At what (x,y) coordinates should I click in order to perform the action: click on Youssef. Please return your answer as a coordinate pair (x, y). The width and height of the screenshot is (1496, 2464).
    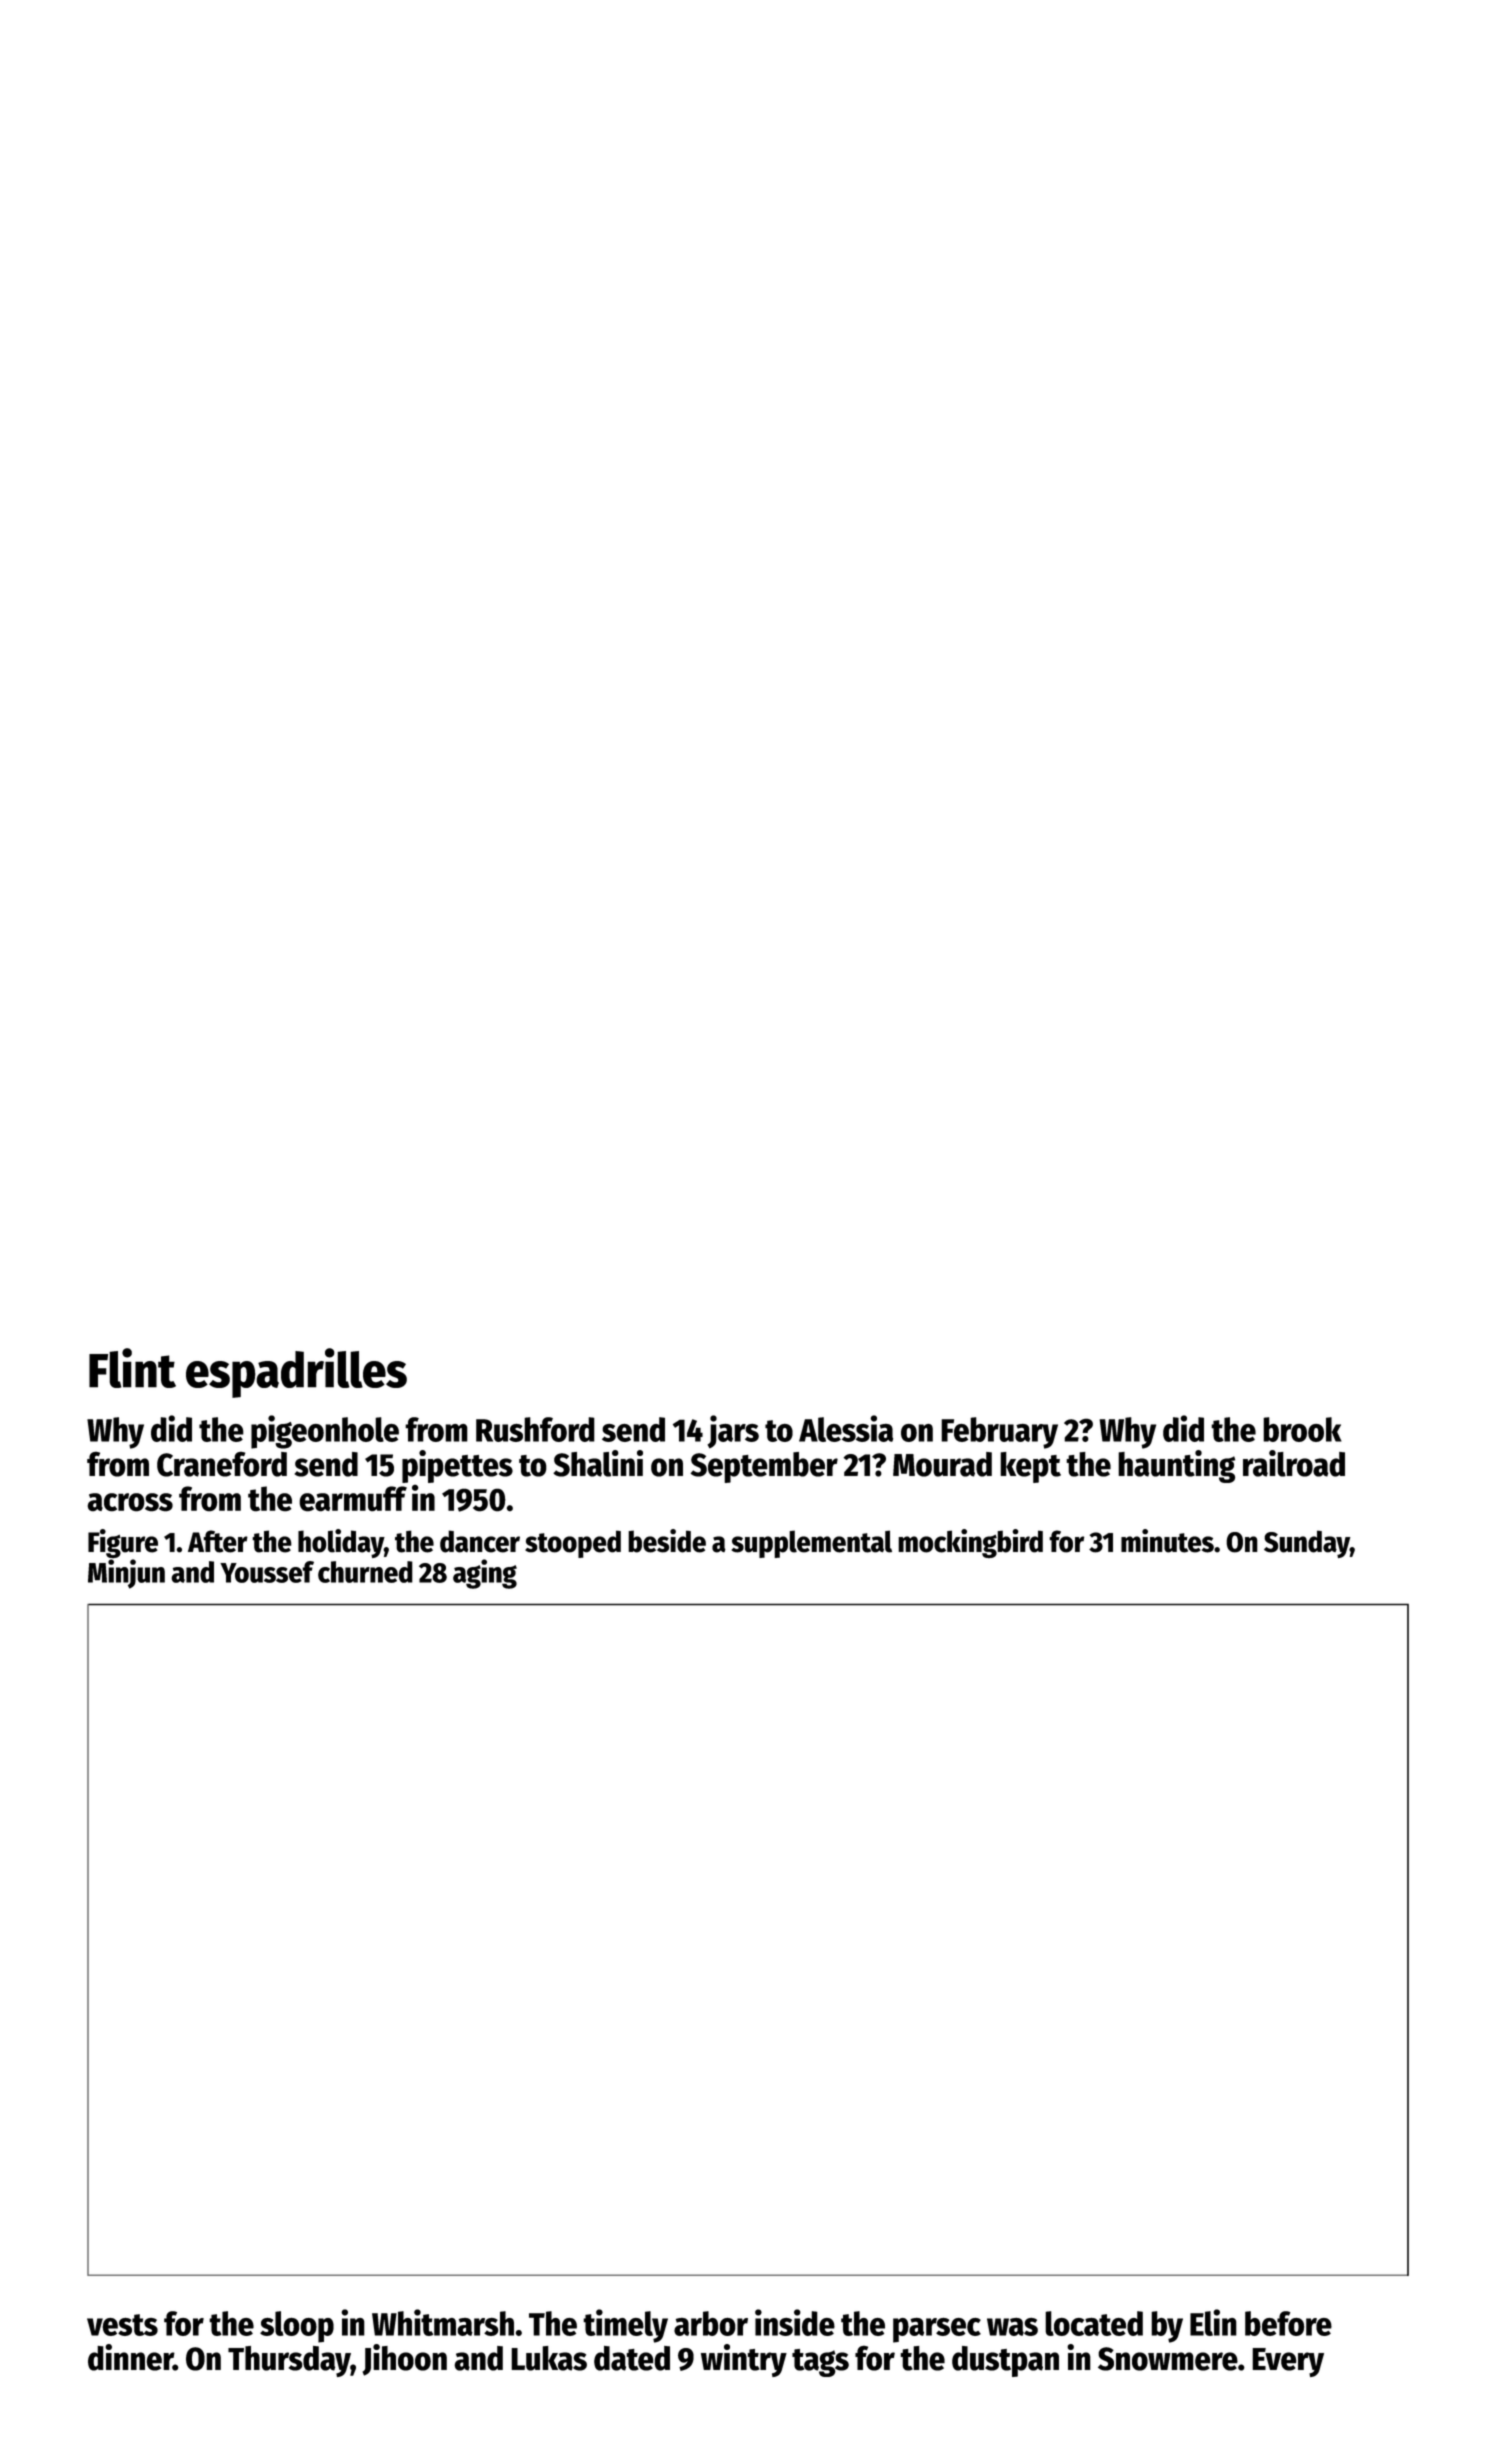
    Looking at the image, I should click on (267, 1572).
